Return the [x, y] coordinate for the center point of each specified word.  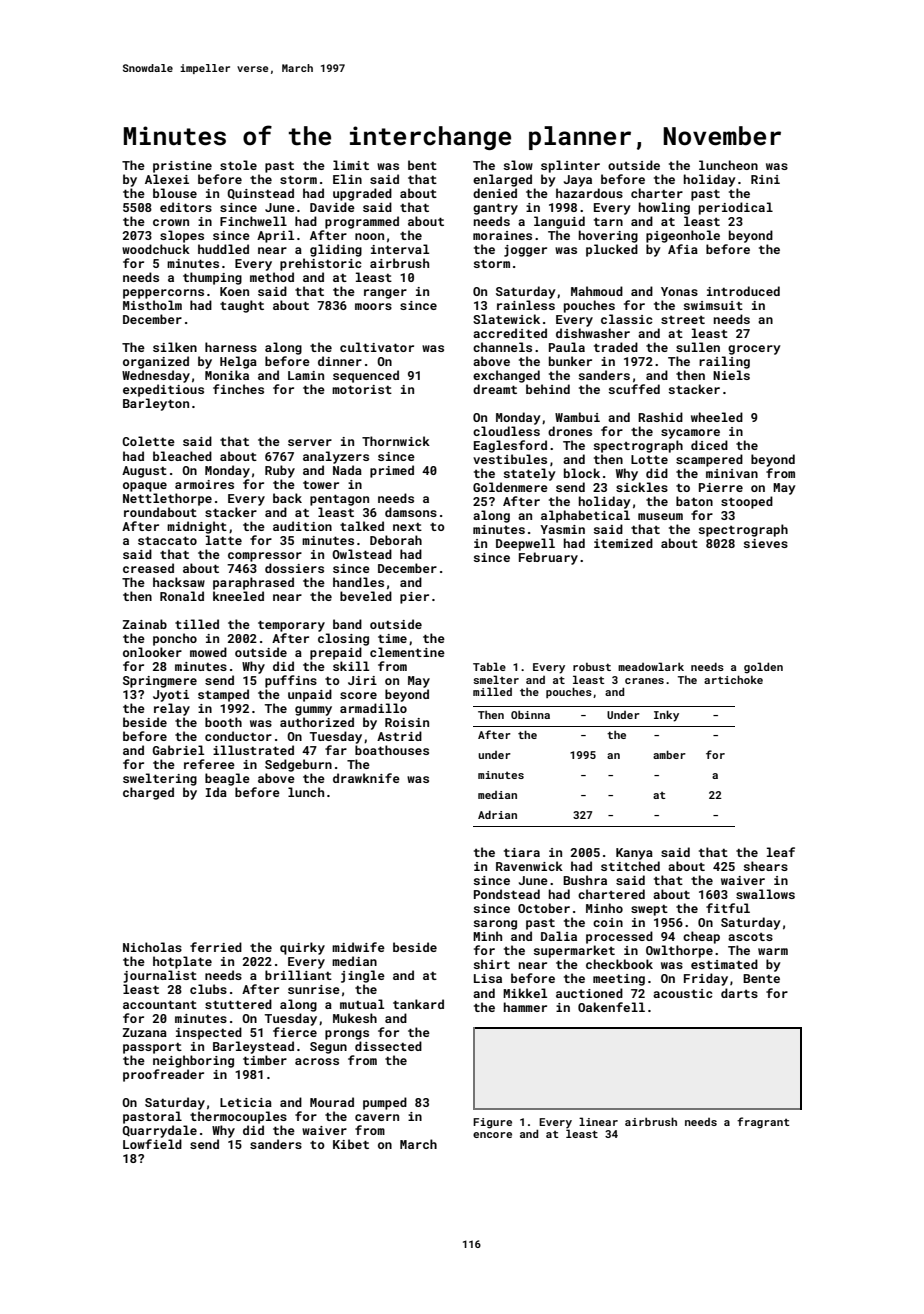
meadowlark [651, 666]
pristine [182, 167]
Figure [492, 1123]
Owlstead [362, 554]
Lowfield [152, 1144]
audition [302, 526]
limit [351, 165]
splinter [570, 166]
